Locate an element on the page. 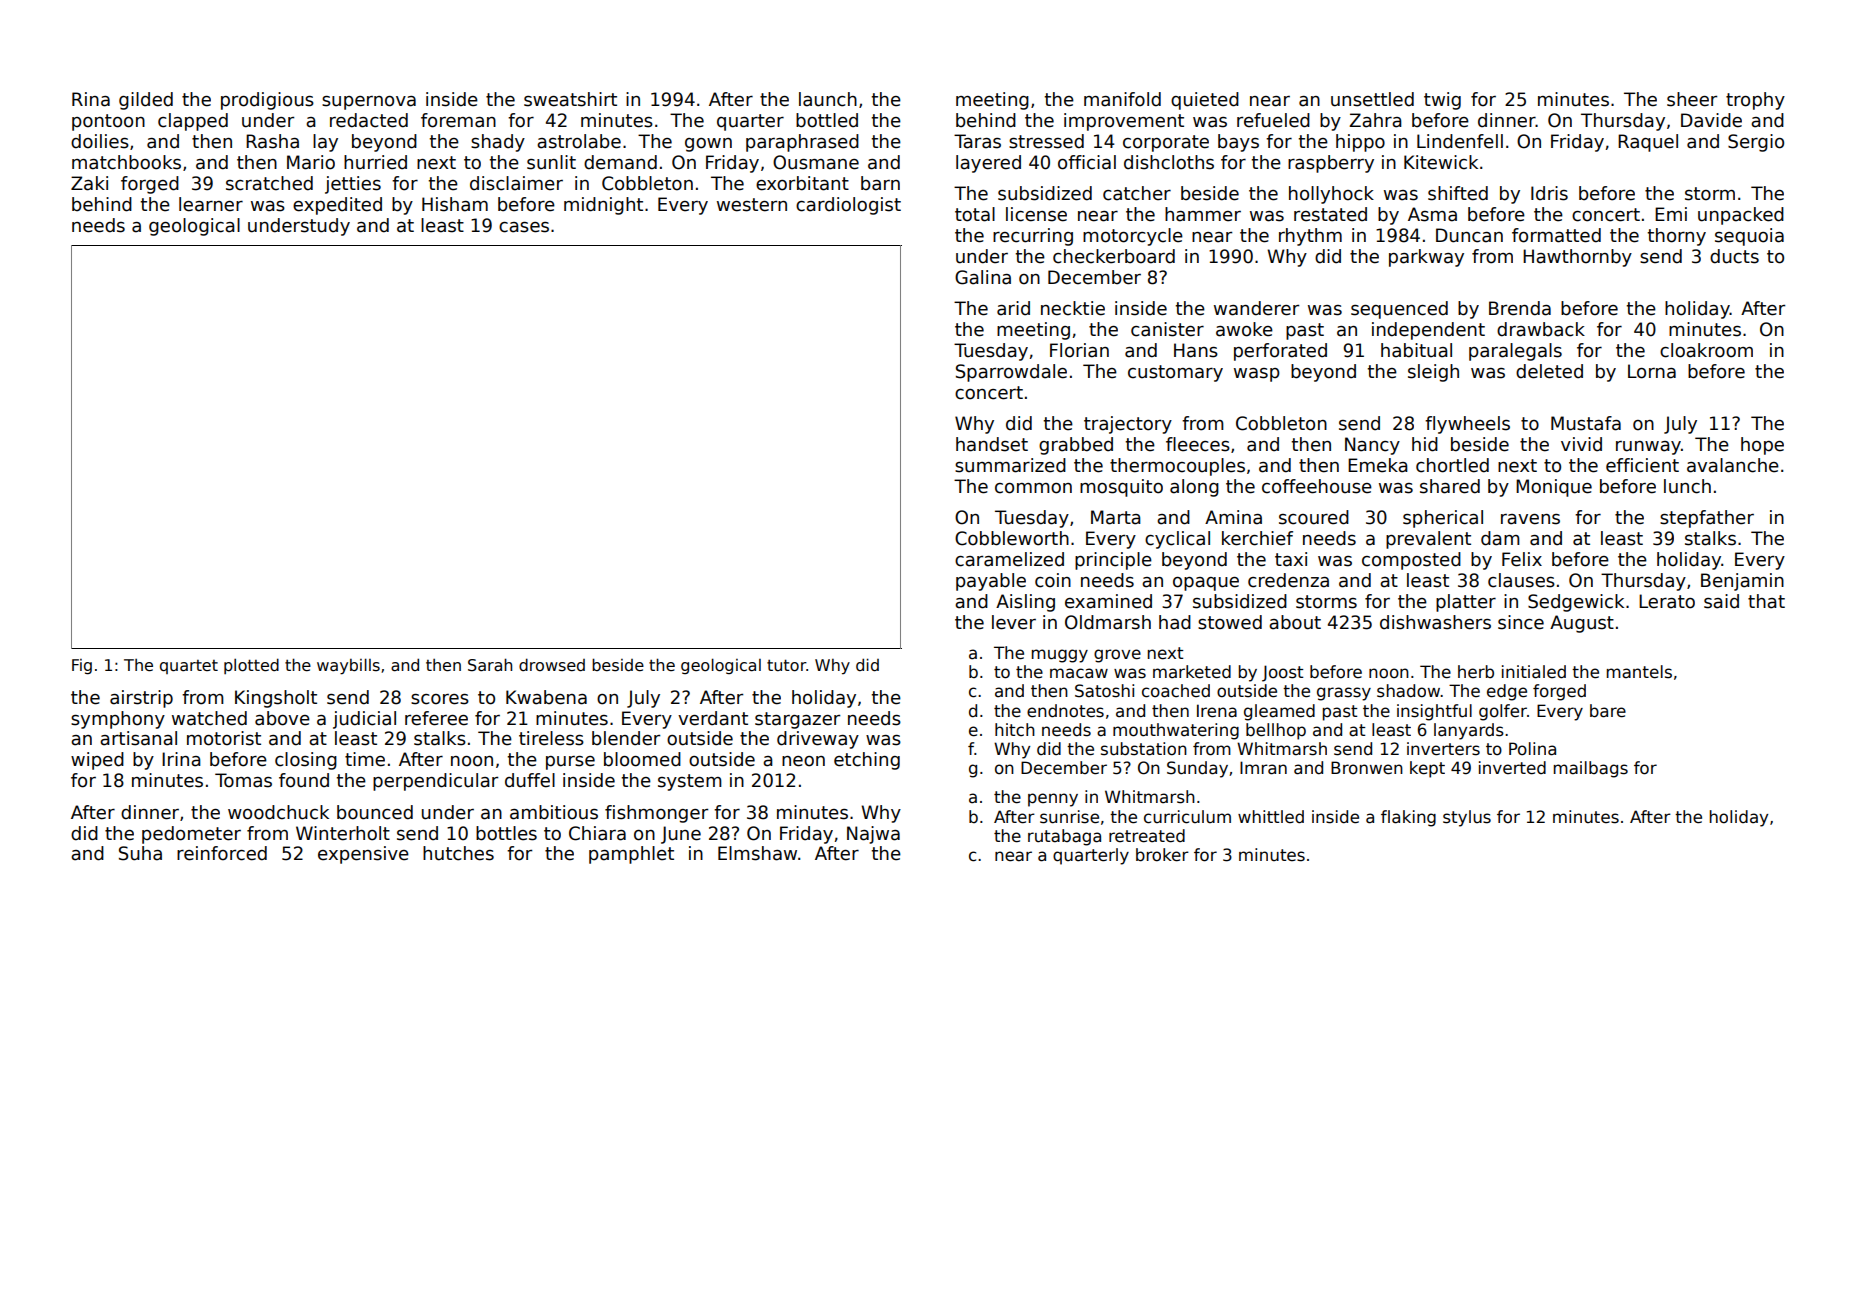 This image has height=1312, width=1856. cases is located at coordinates (524, 227).
